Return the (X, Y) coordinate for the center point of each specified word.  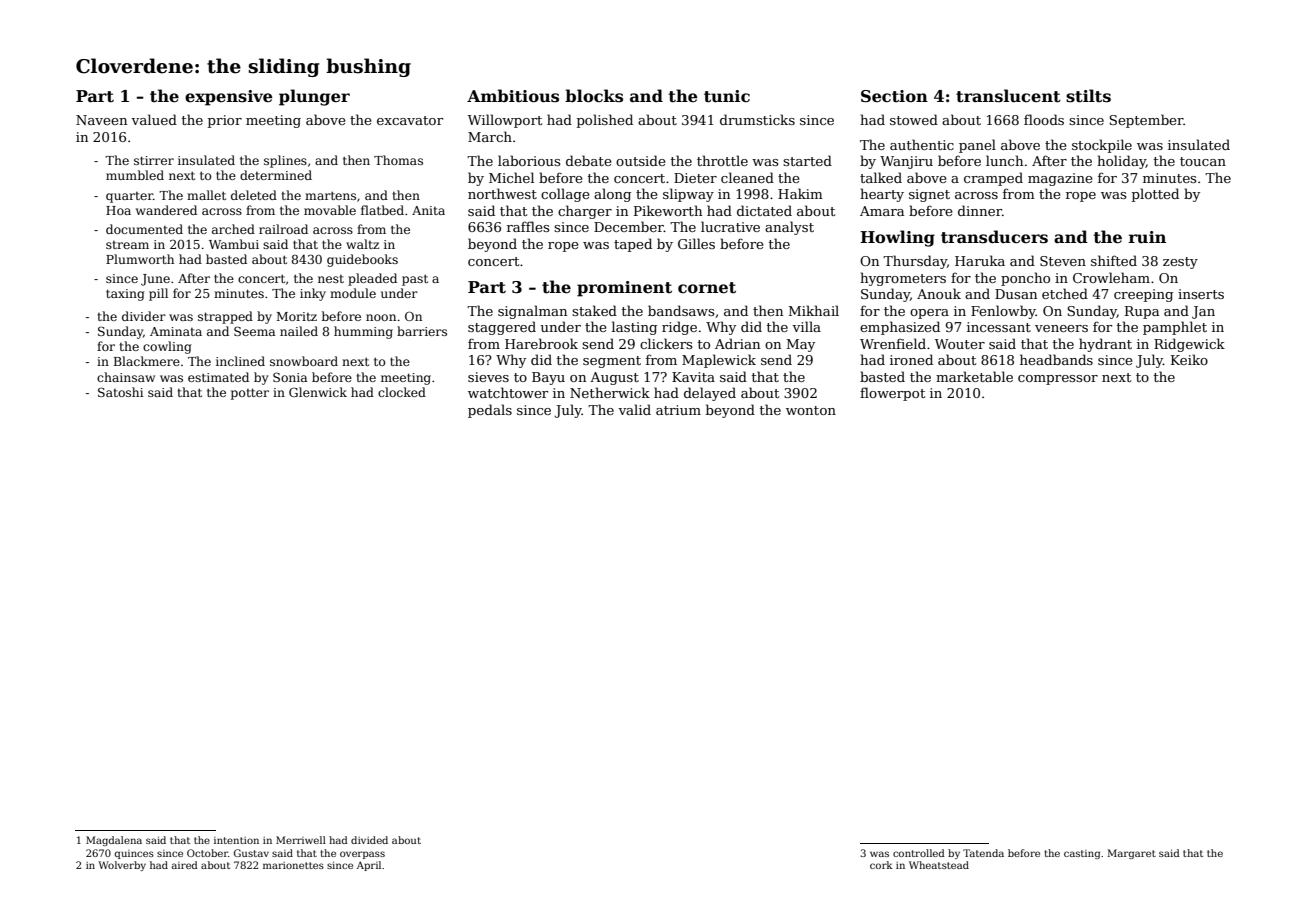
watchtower (508, 392)
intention (236, 840)
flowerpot (892, 394)
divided (369, 840)
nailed (299, 331)
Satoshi (120, 392)
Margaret (1132, 854)
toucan (1203, 161)
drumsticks (757, 119)
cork (881, 865)
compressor (1058, 380)
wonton (811, 410)
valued (154, 119)
